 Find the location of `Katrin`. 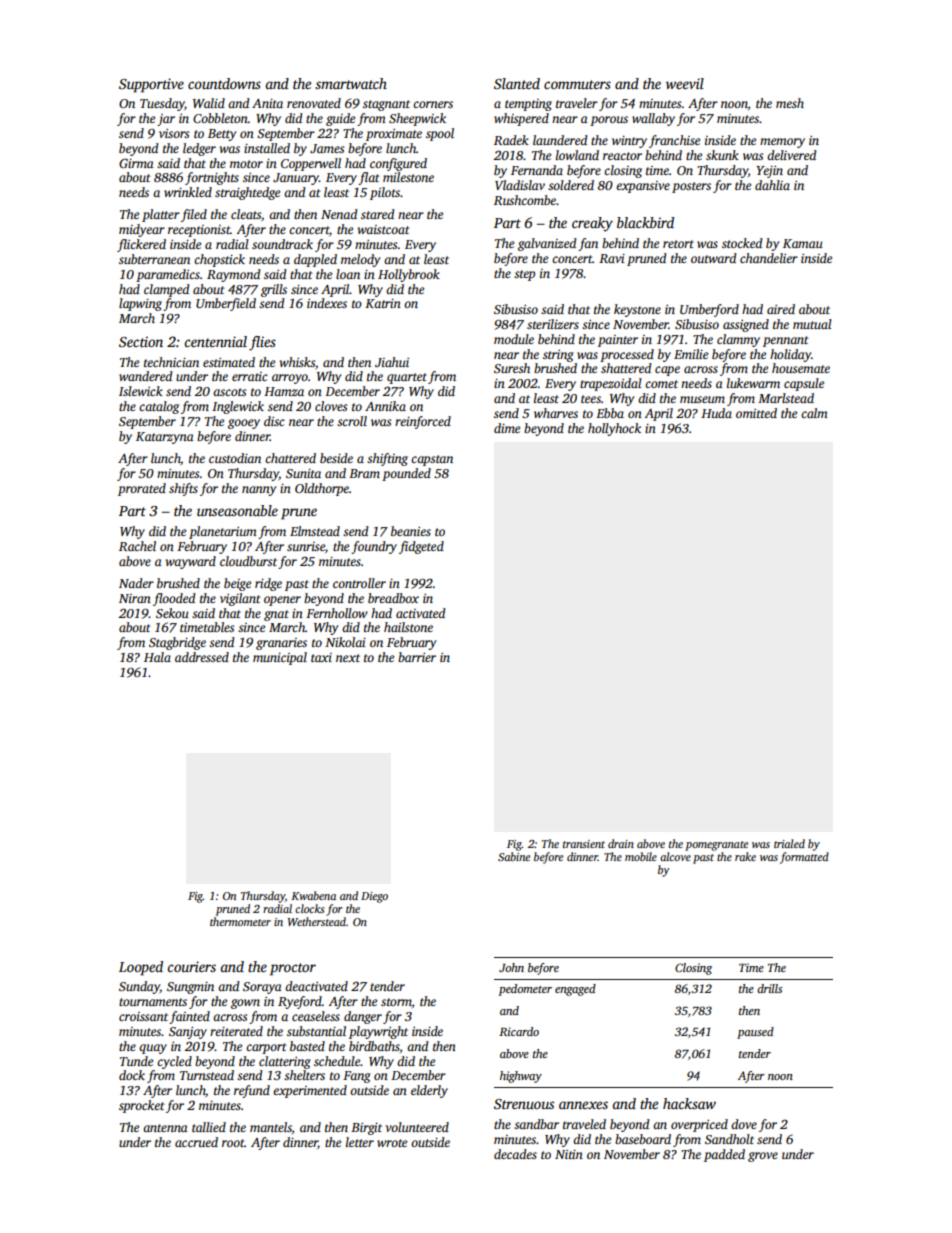

Katrin is located at coordinates (383, 303).
